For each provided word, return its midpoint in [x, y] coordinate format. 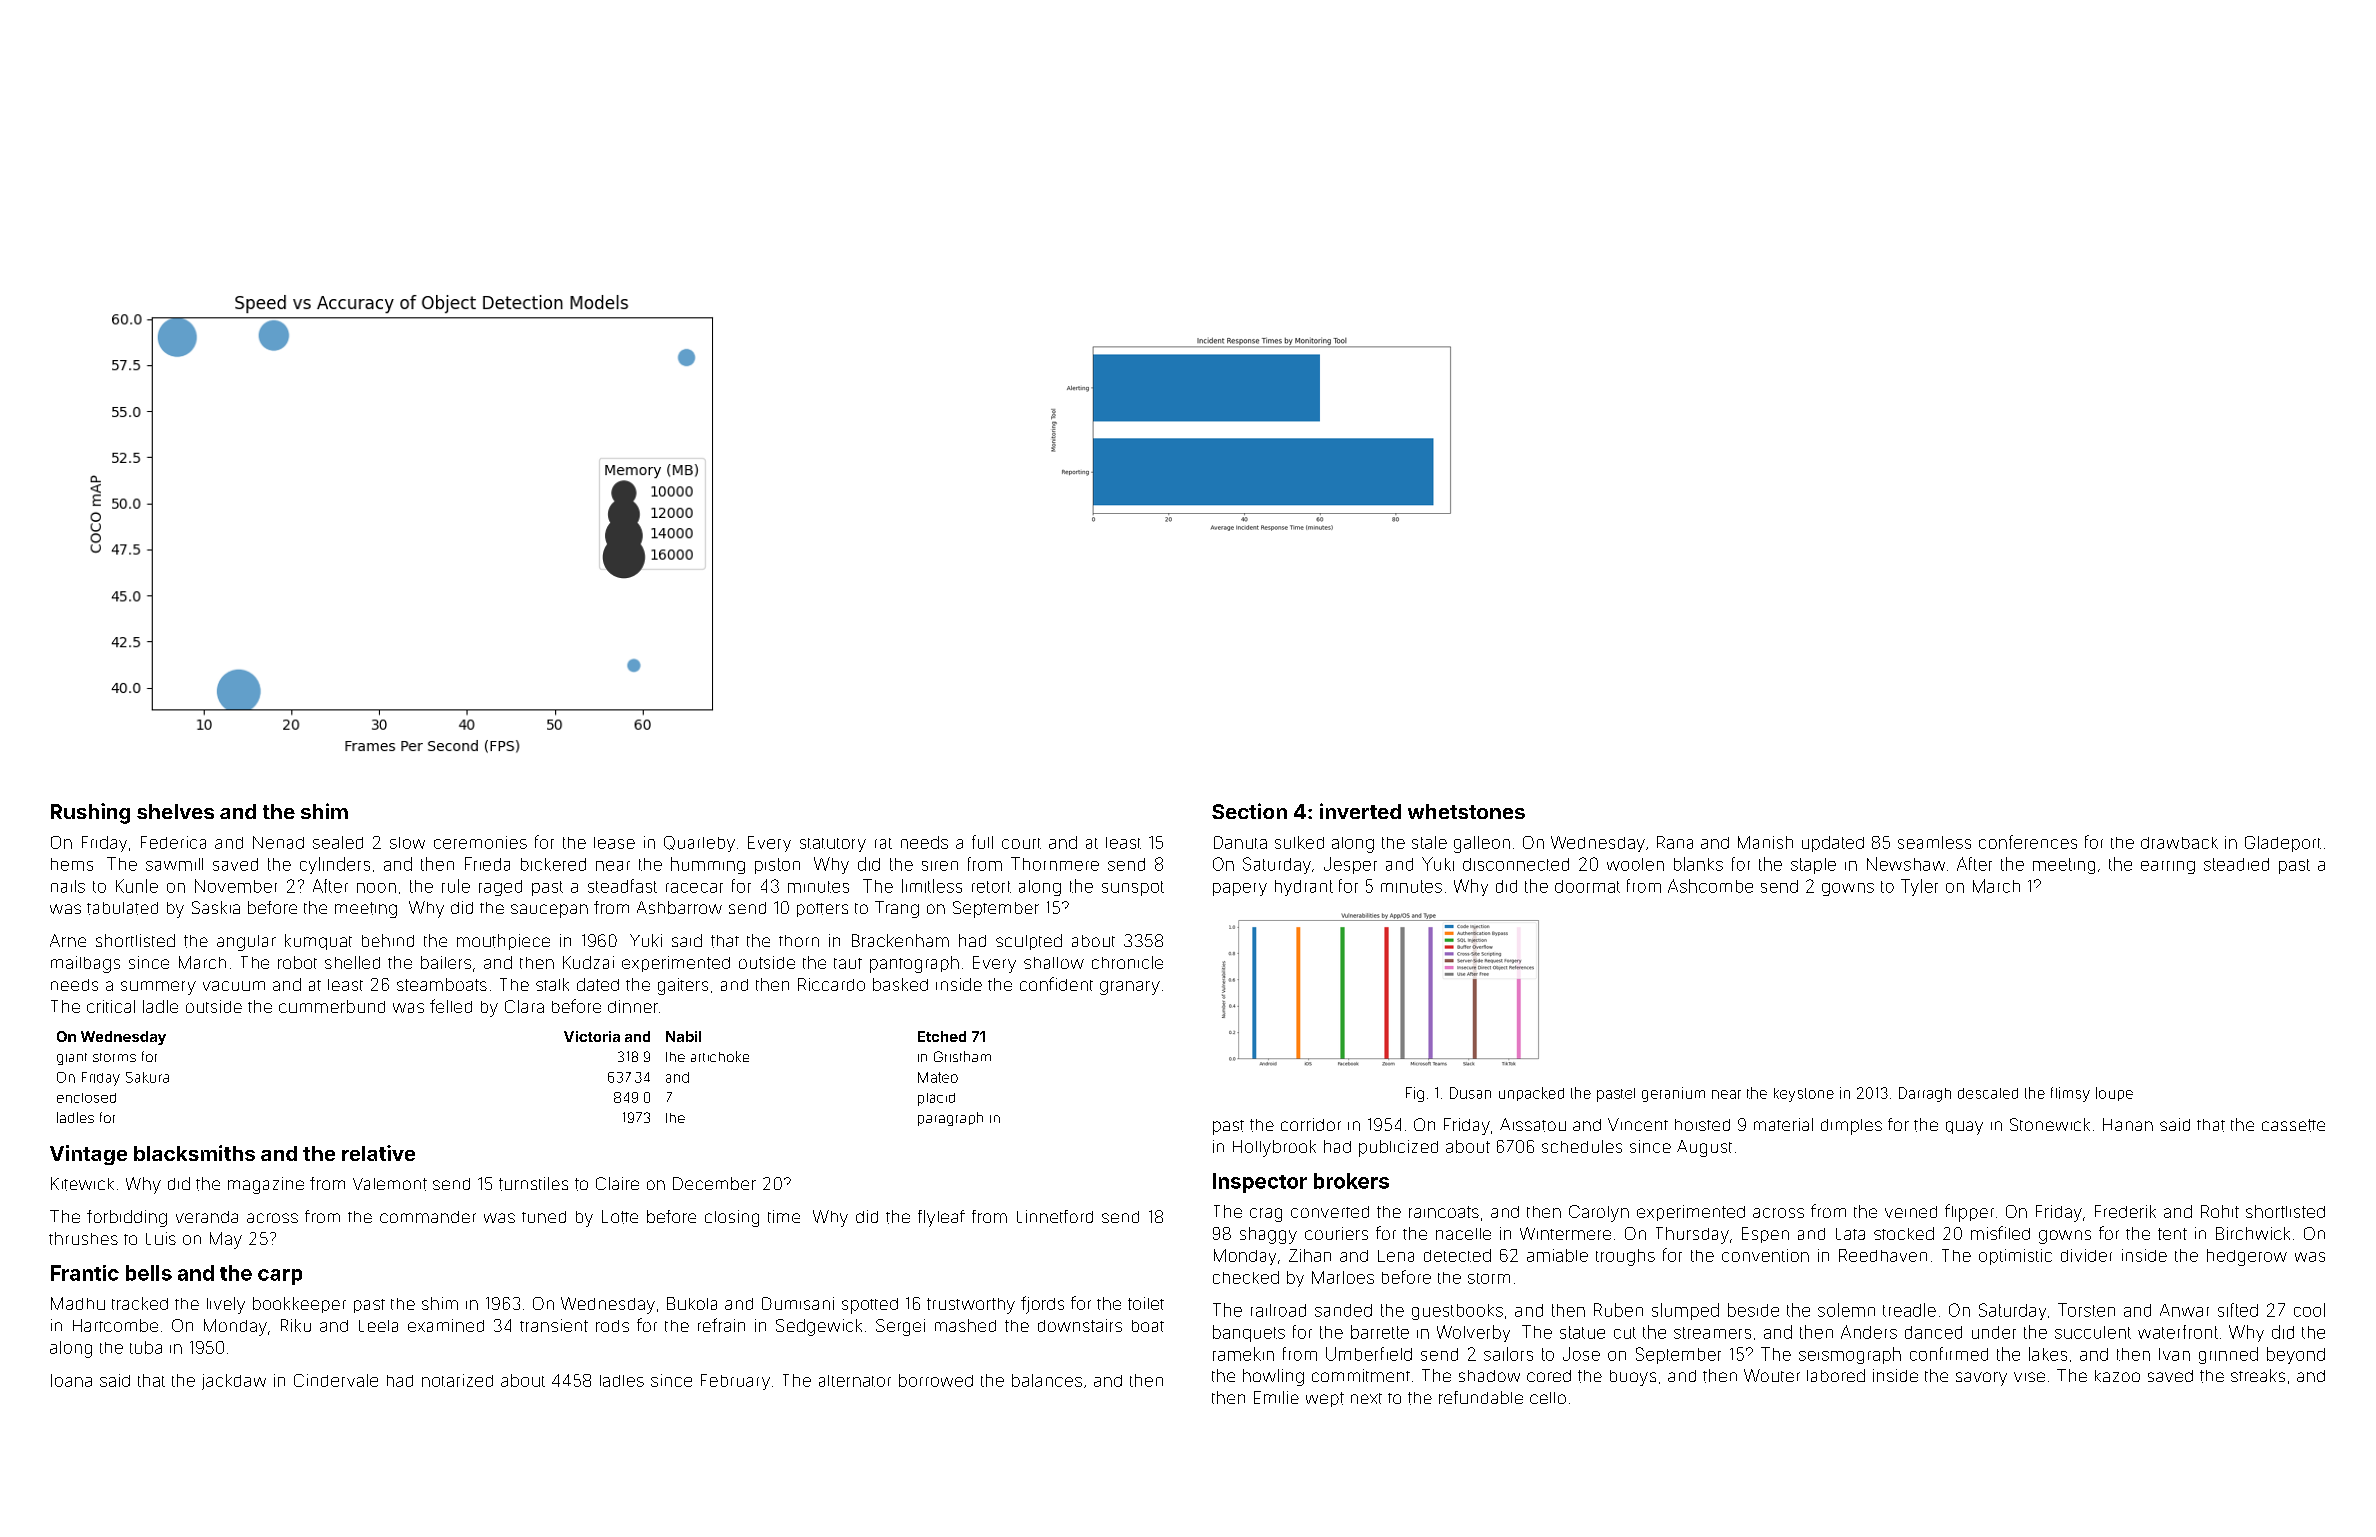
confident [1056, 984]
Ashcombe [1710, 886]
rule [456, 886]
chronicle [1127, 962]
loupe [2114, 1094]
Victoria [592, 1036]
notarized [457, 1380]
